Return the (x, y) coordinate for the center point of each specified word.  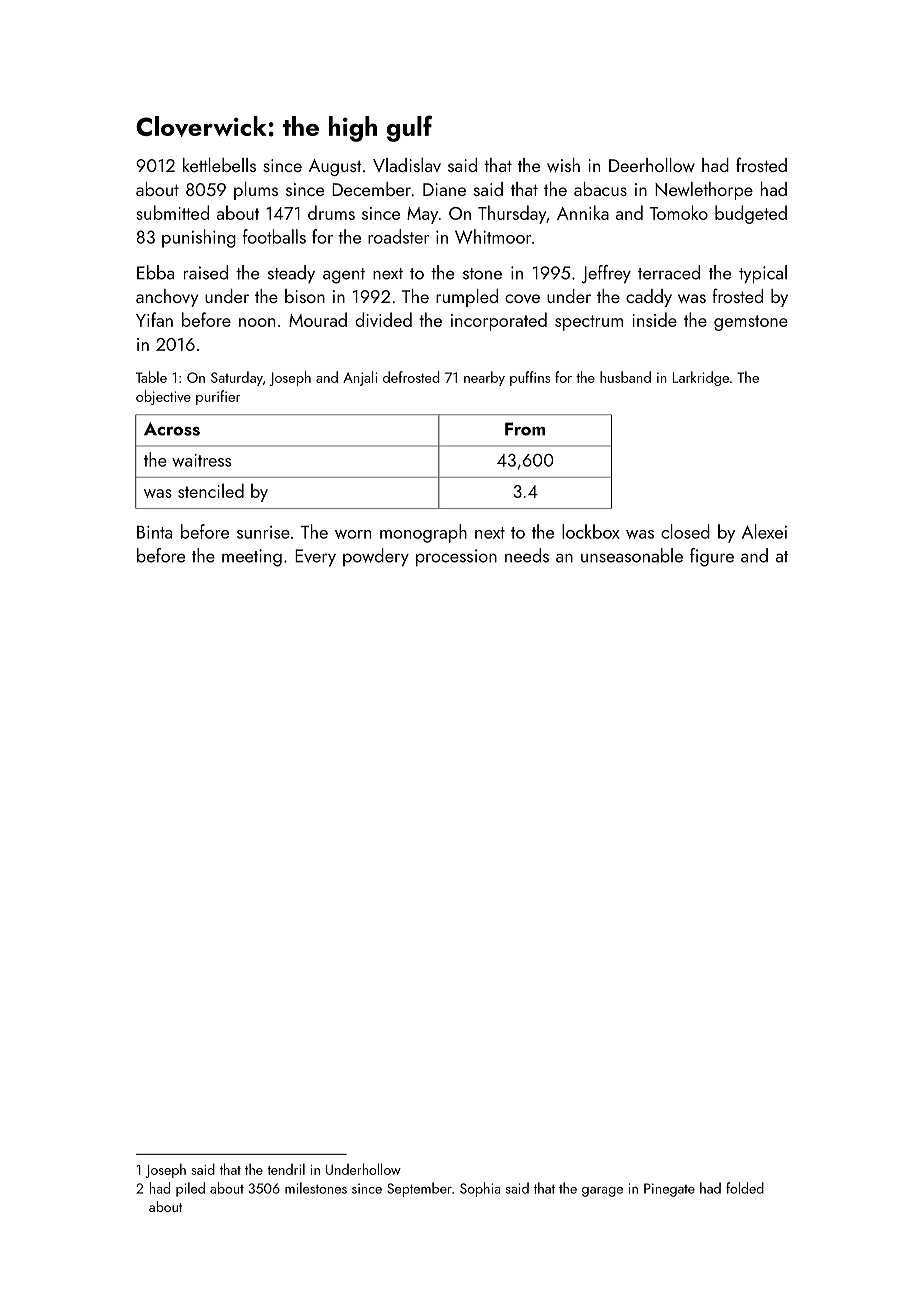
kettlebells (219, 165)
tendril (286, 1169)
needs (527, 555)
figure (712, 557)
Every (315, 557)
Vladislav (407, 165)
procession (456, 557)
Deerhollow (652, 165)
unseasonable (632, 555)
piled (190, 1189)
